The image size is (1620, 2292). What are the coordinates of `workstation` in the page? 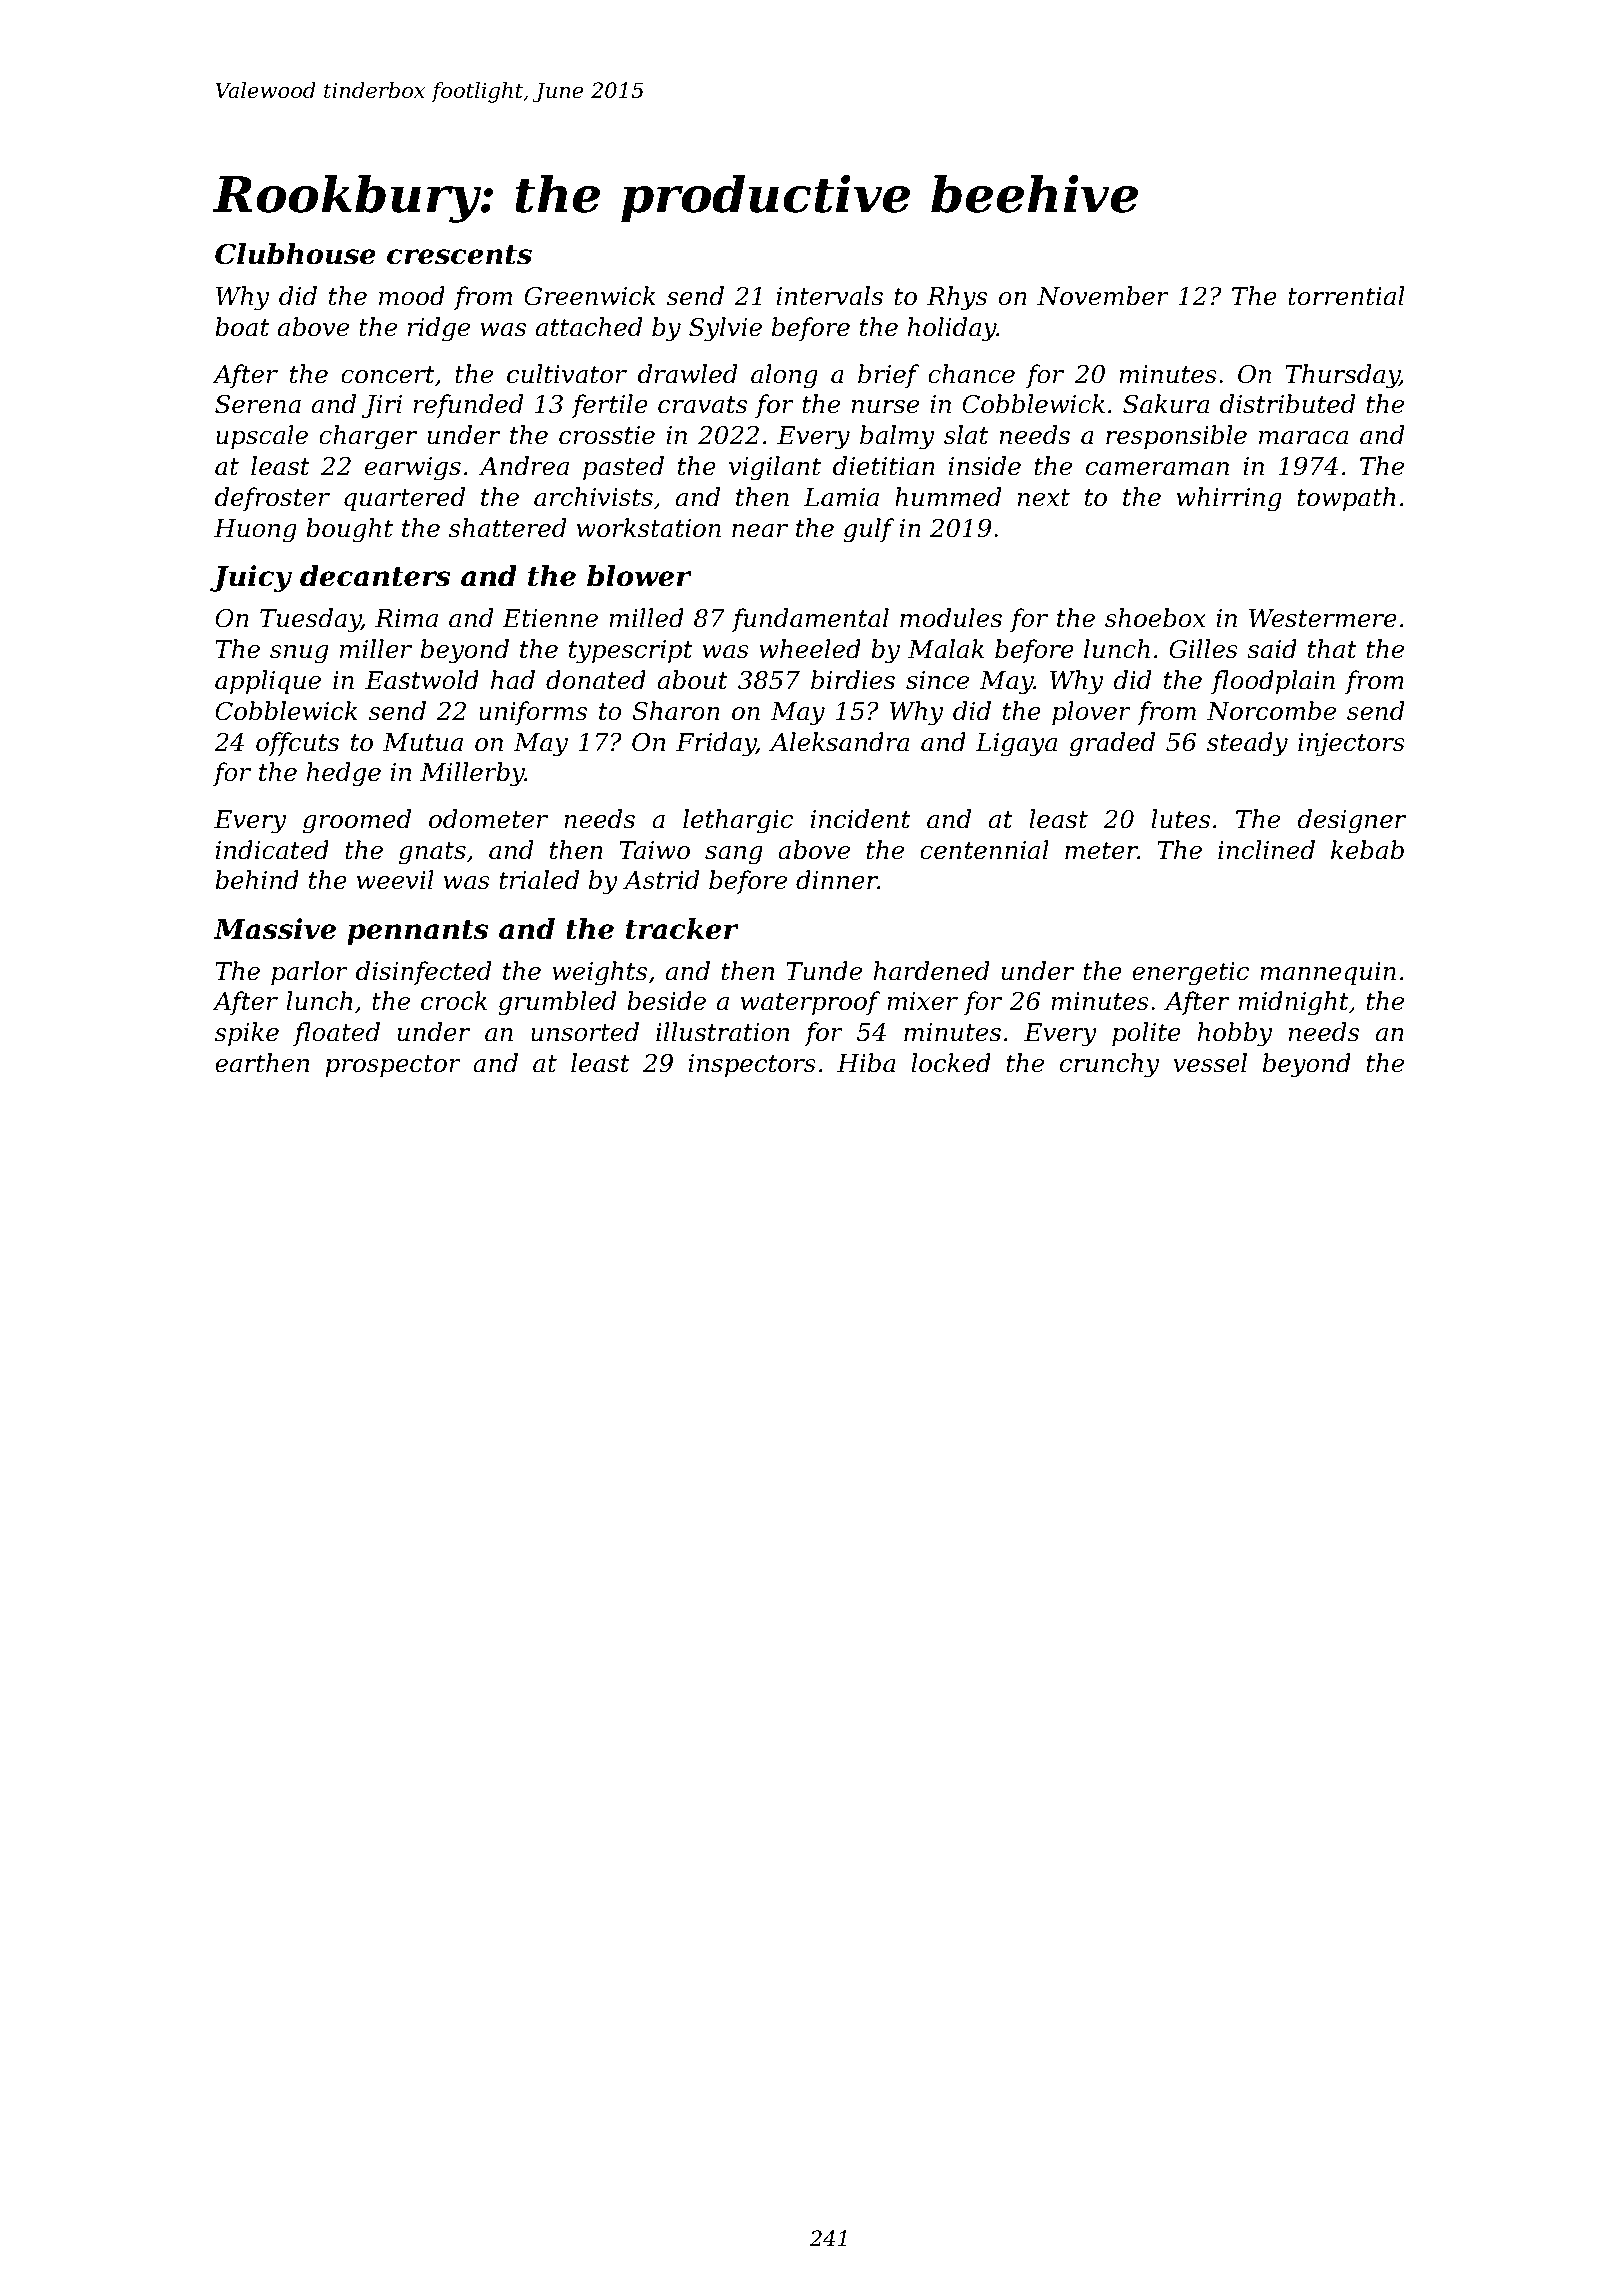 It's located at (649, 528).
